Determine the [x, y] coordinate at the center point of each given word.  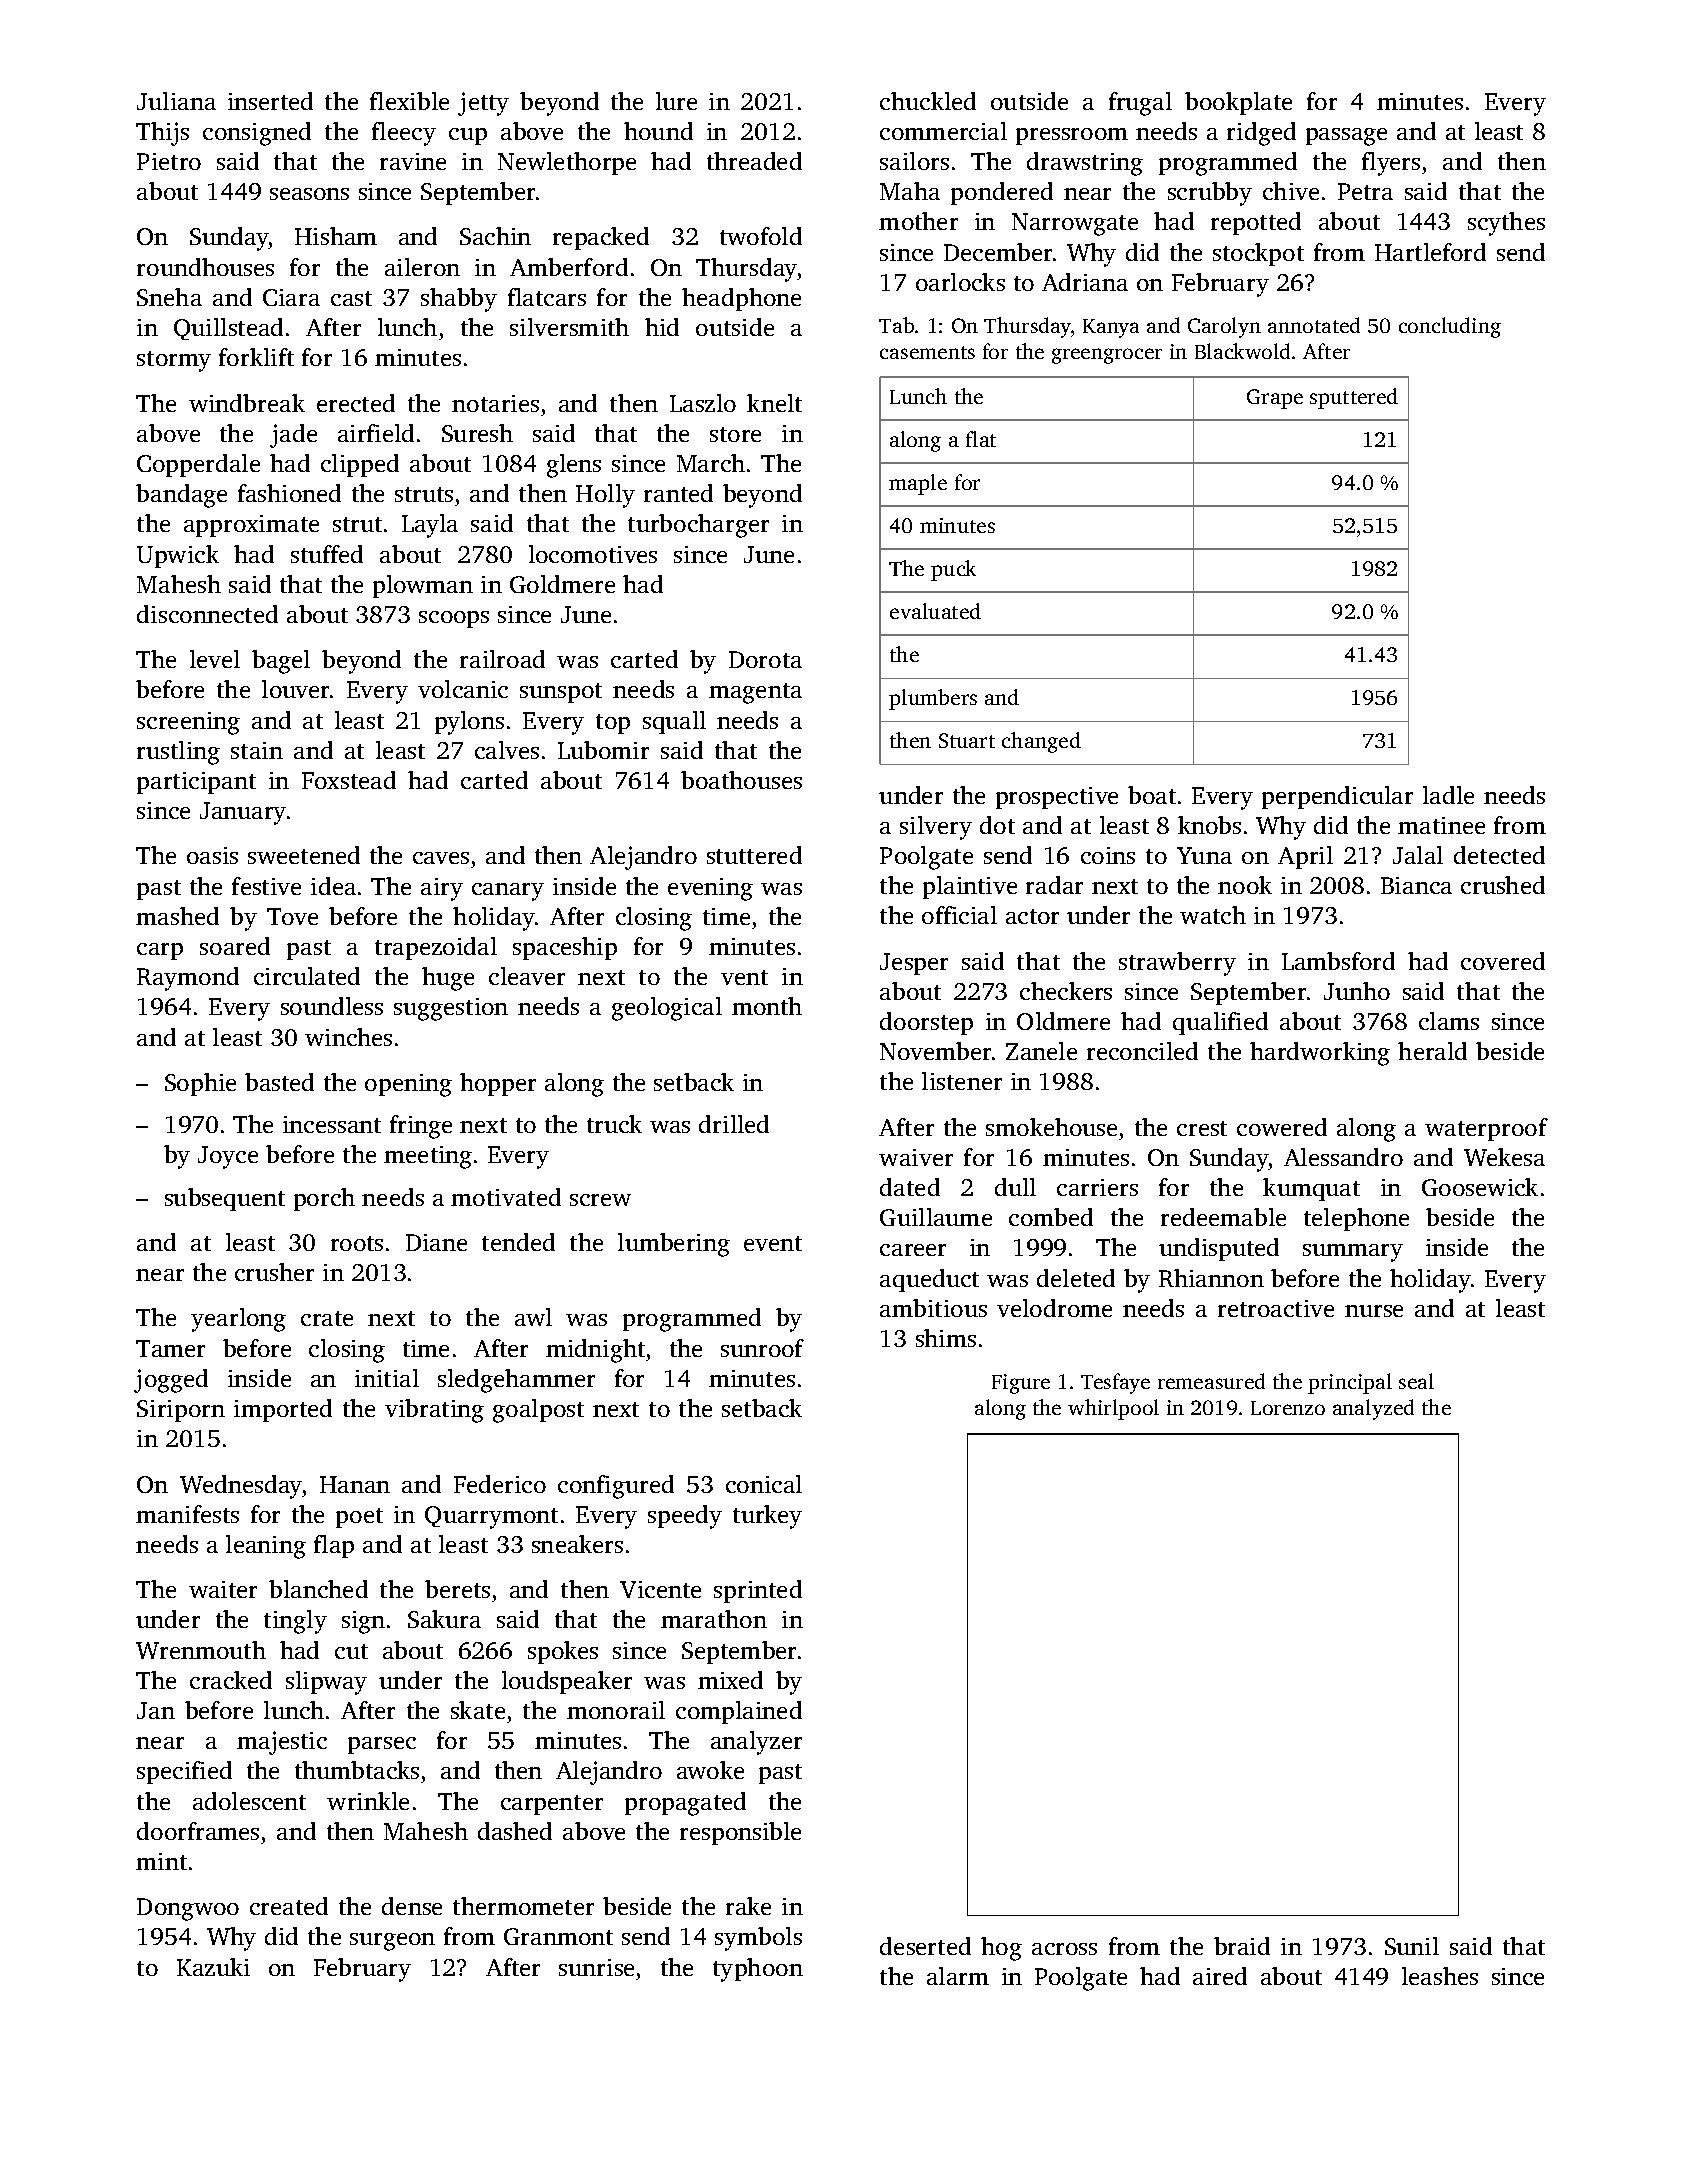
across [1064, 1949]
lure [676, 101]
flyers [1391, 164]
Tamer [170, 1348]
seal [1416, 1381]
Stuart [967, 740]
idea [333, 886]
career [913, 1250]
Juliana [176, 101]
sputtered [1354, 398]
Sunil [1412, 1946]
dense [412, 1906]
